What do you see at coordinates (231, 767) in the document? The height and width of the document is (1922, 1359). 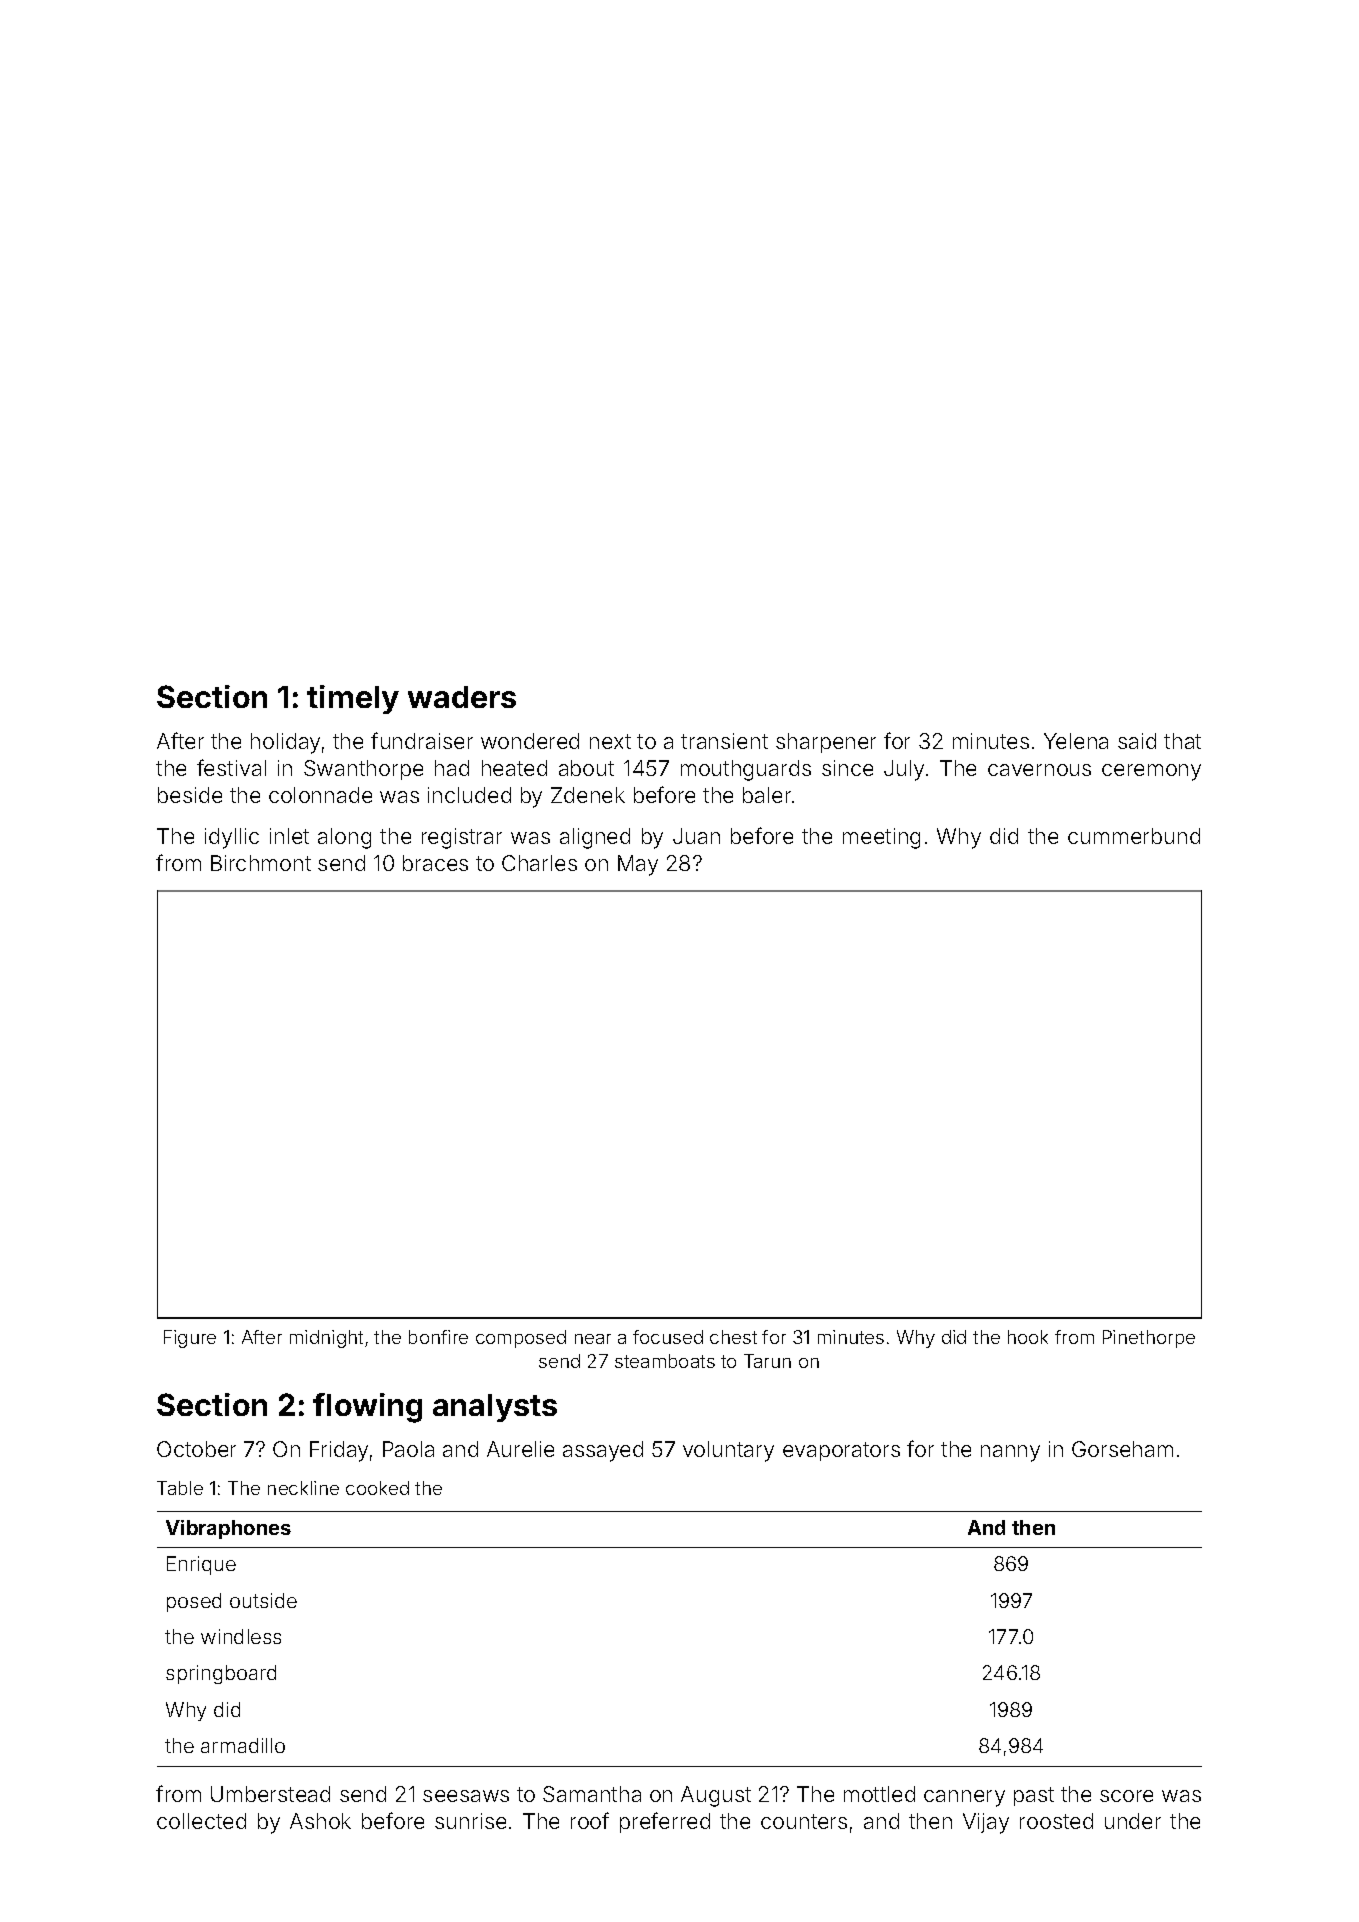 I see `festival` at bounding box center [231, 767].
